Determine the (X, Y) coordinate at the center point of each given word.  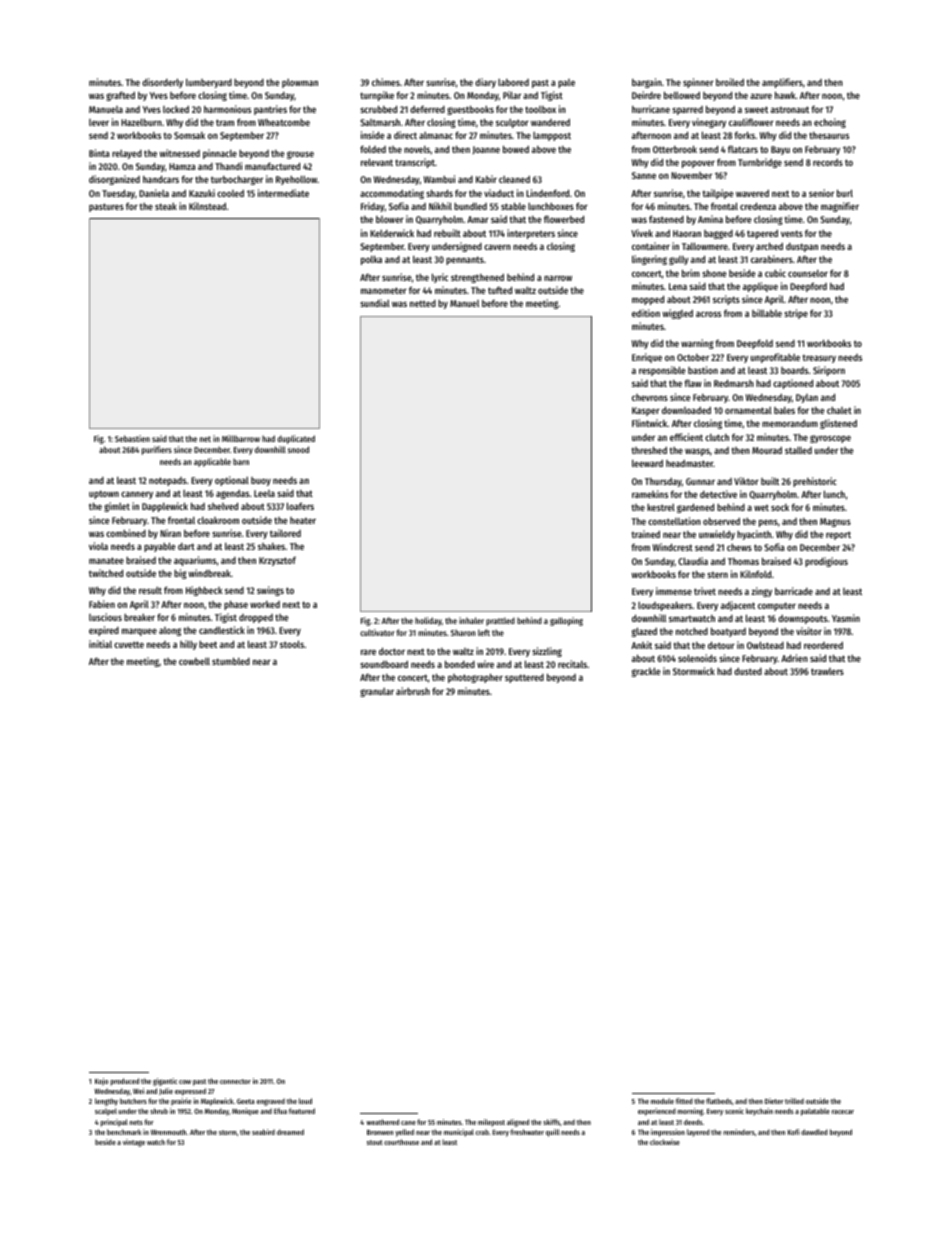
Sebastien (132, 438)
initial (100, 644)
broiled (730, 82)
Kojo (101, 1082)
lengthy (106, 1102)
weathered (382, 1122)
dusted (748, 671)
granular (377, 692)
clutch (717, 437)
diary (485, 83)
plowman (300, 83)
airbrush (413, 691)
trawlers (827, 671)
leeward (647, 463)
